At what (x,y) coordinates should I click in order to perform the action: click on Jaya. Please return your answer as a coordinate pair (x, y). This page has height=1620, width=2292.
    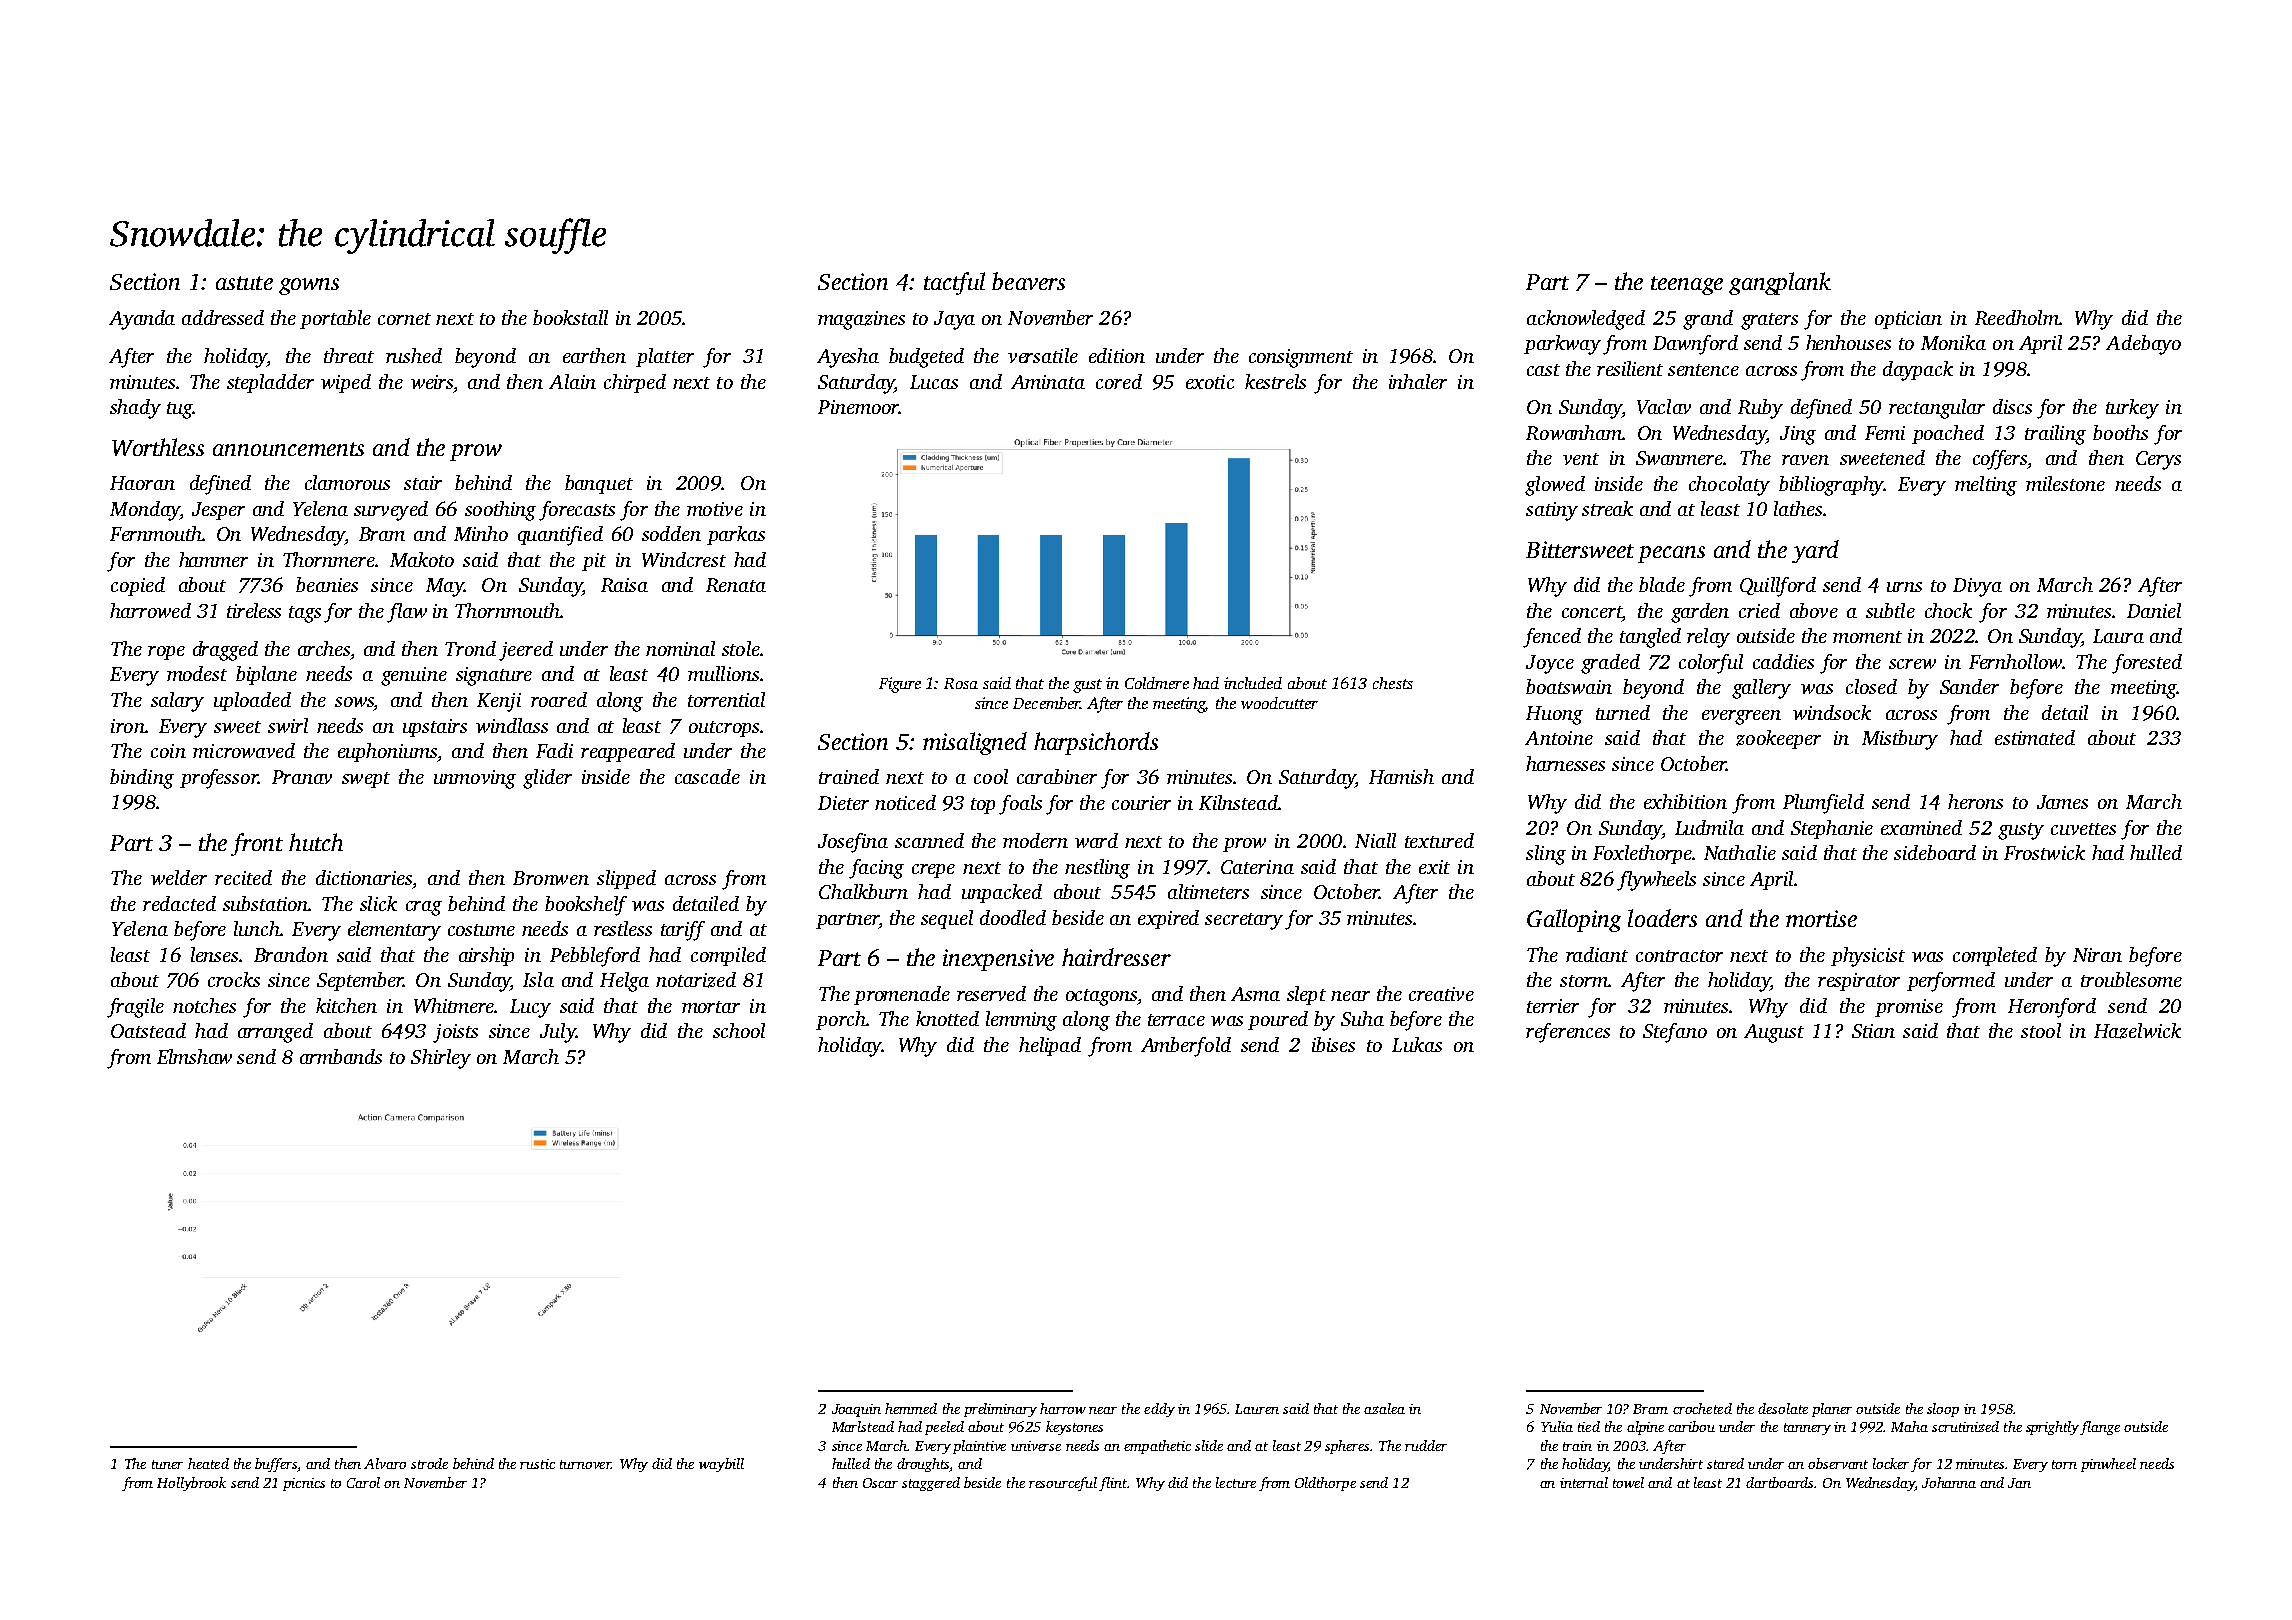
    Looking at the image, I should click on (954, 320).
